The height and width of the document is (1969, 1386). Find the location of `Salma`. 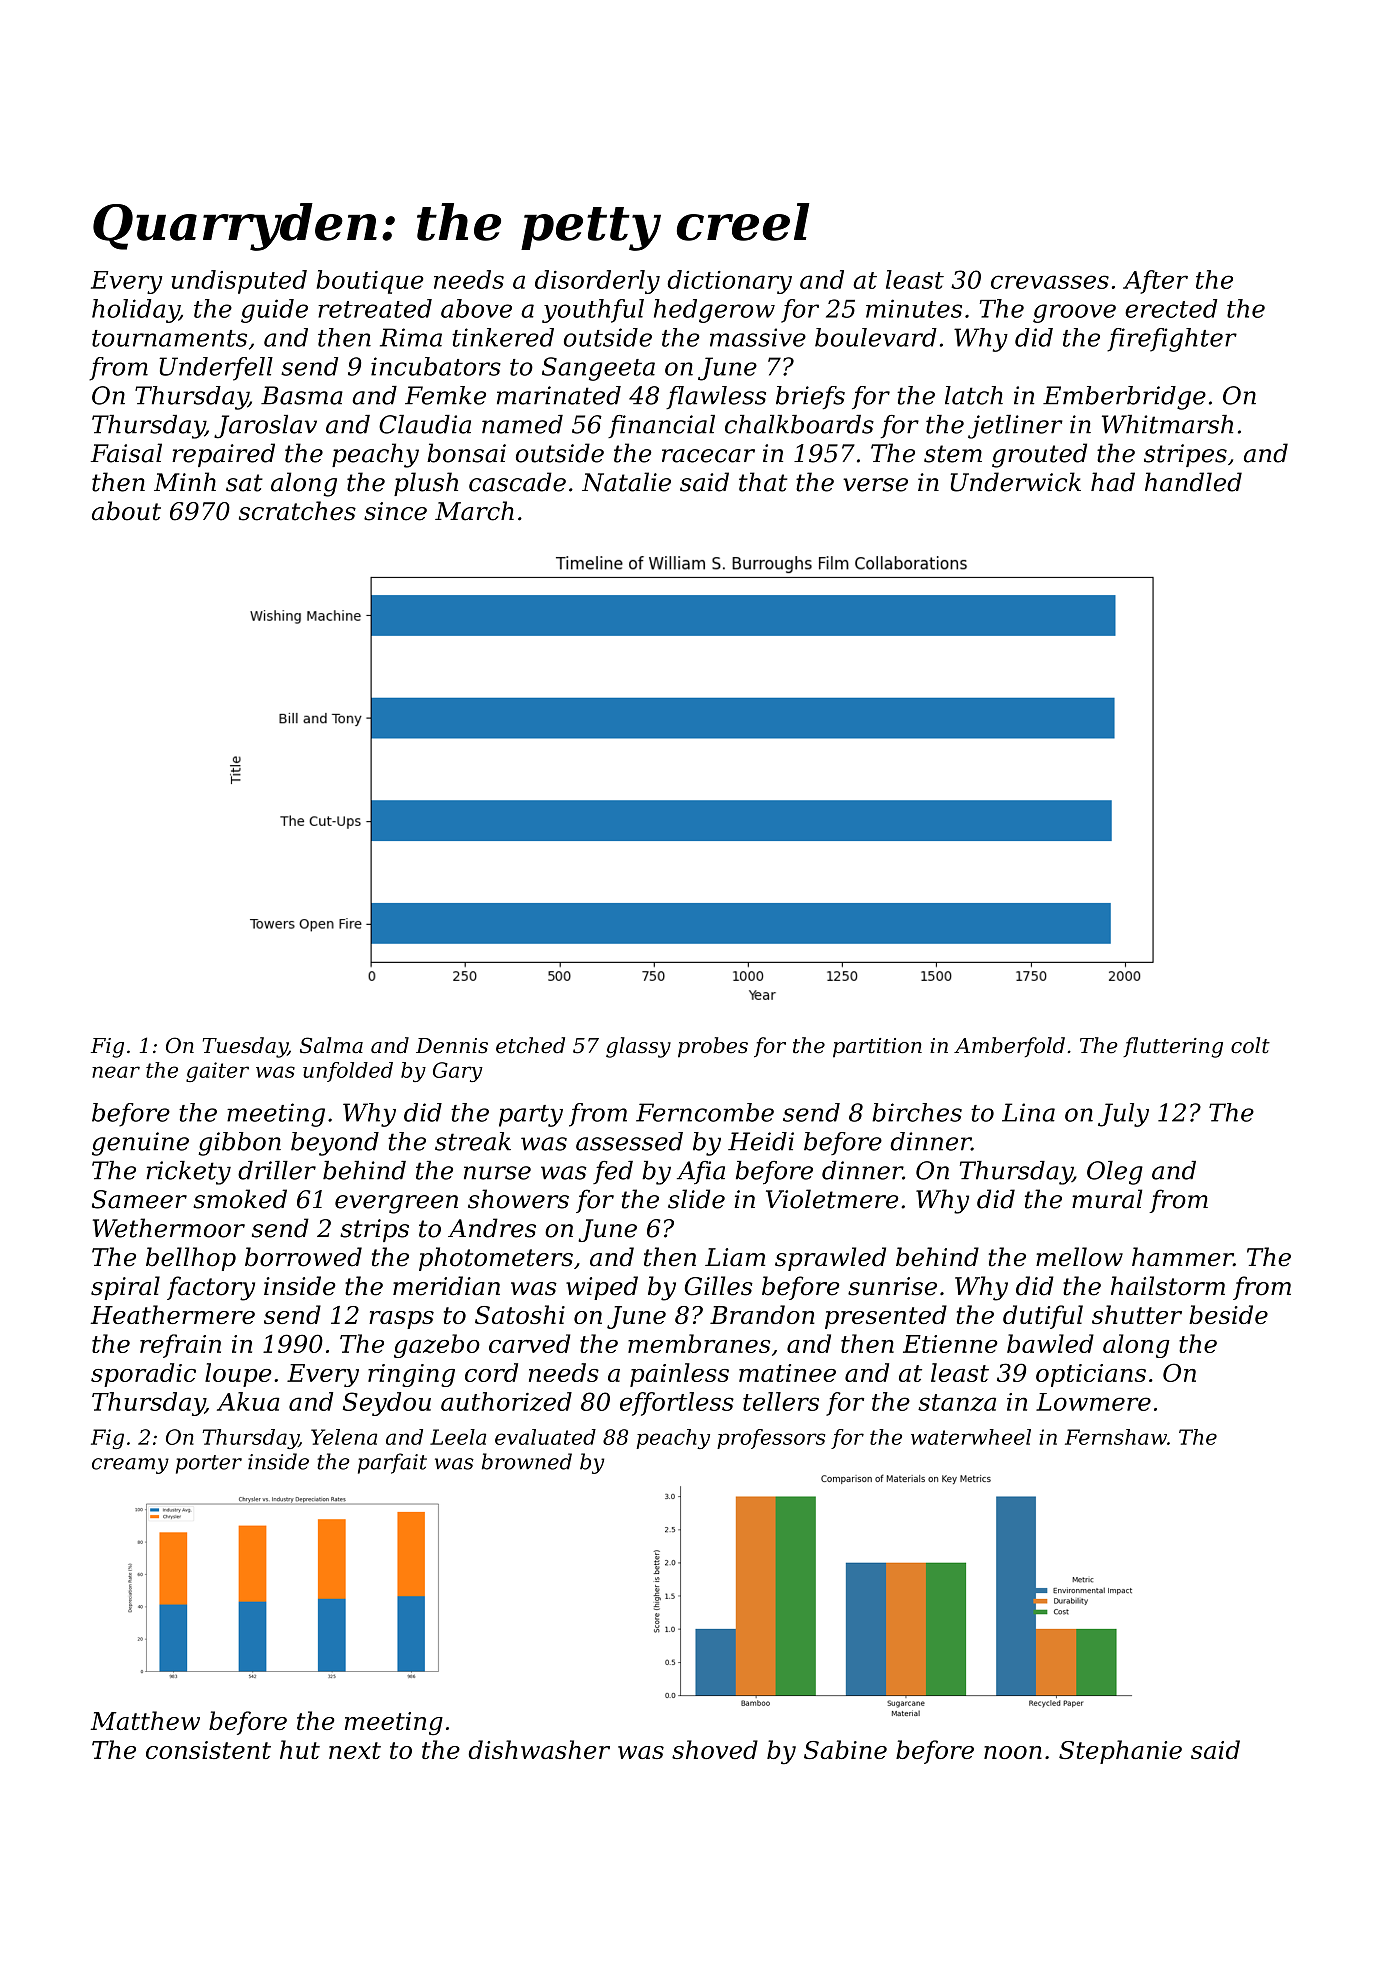

Salma is located at coordinates (331, 1045).
